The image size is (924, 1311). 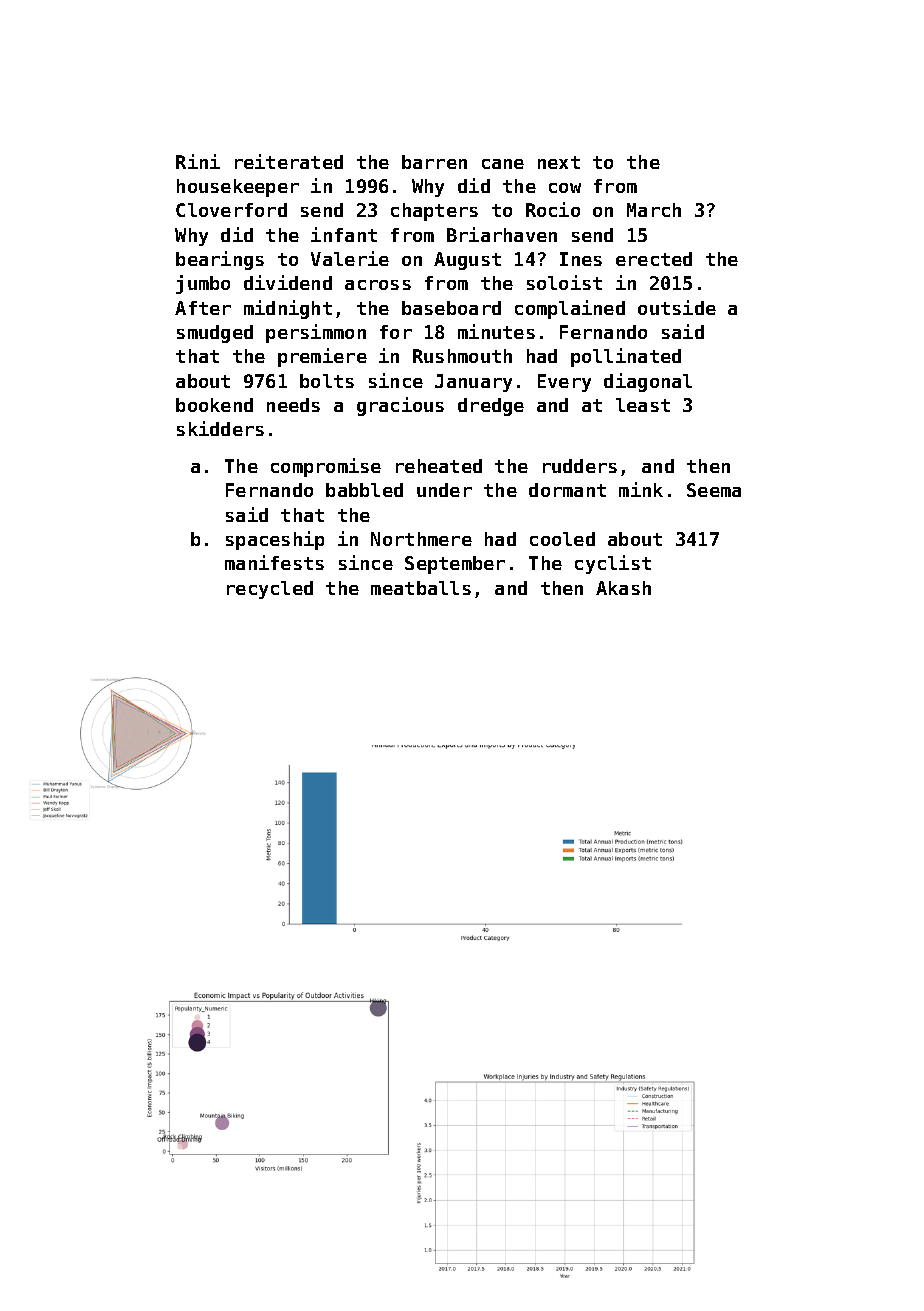 I want to click on Briarhaven, so click(x=502, y=234).
